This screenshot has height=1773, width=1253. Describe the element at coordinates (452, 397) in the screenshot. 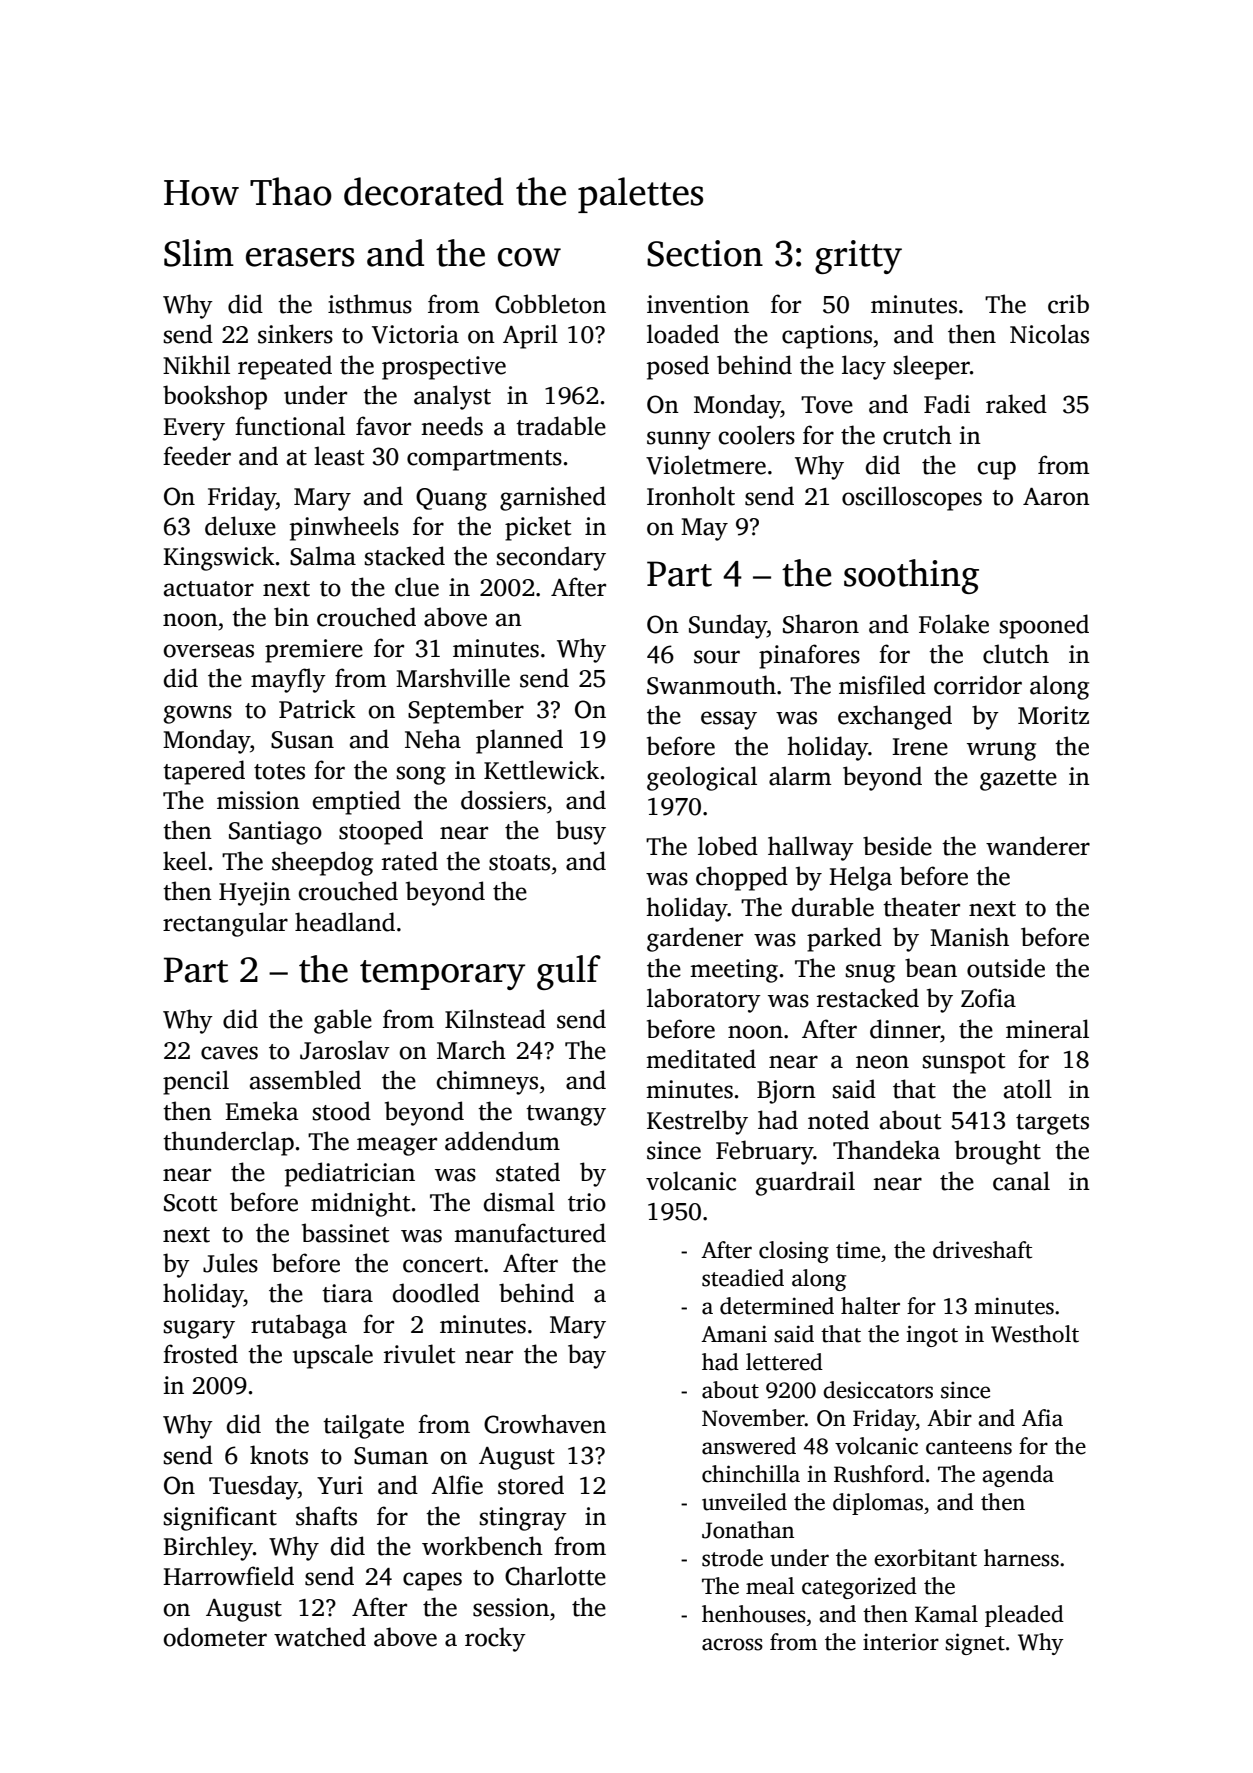

I see `analyst` at that location.
